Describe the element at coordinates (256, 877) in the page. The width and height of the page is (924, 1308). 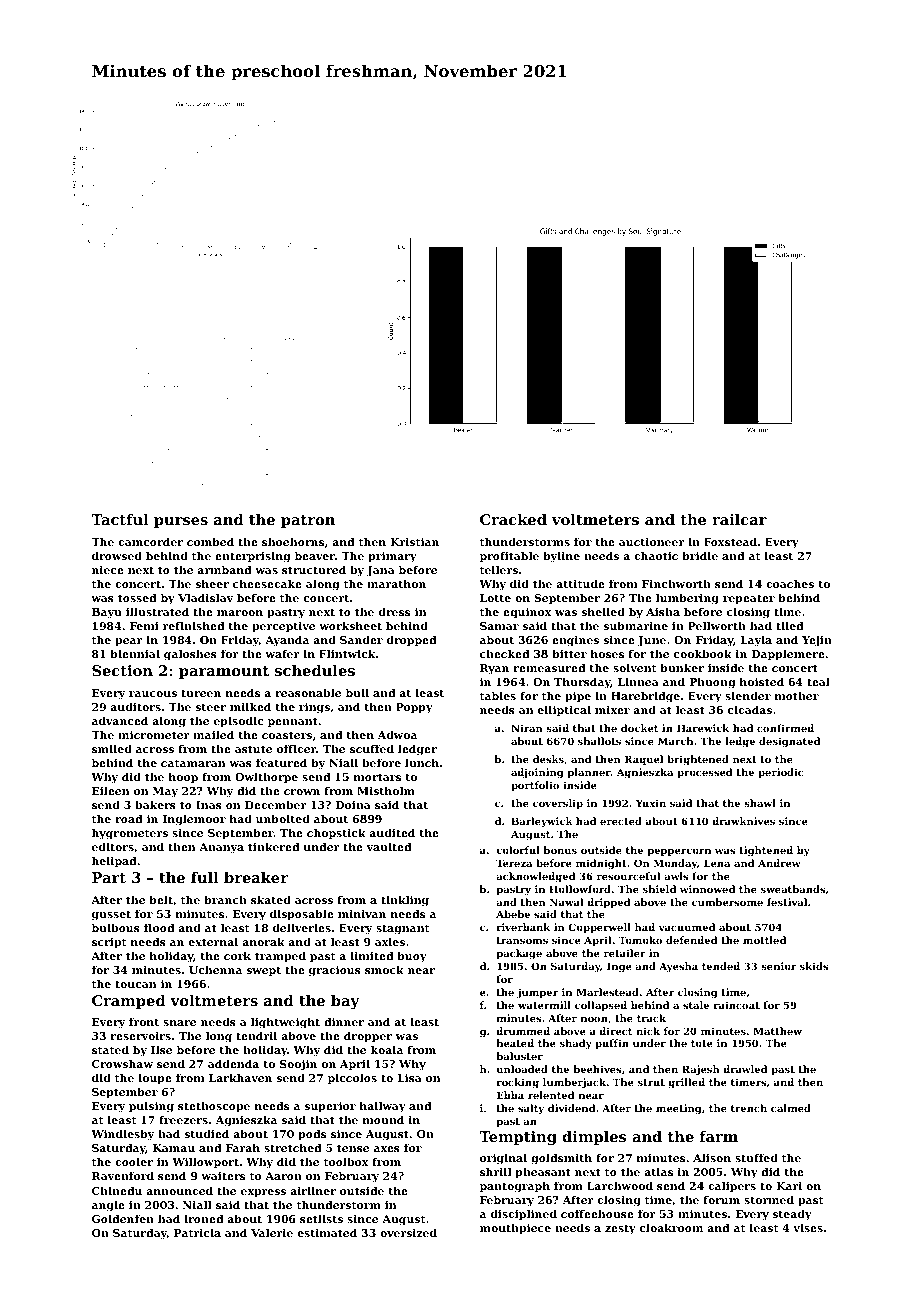
I see `breaker` at that location.
